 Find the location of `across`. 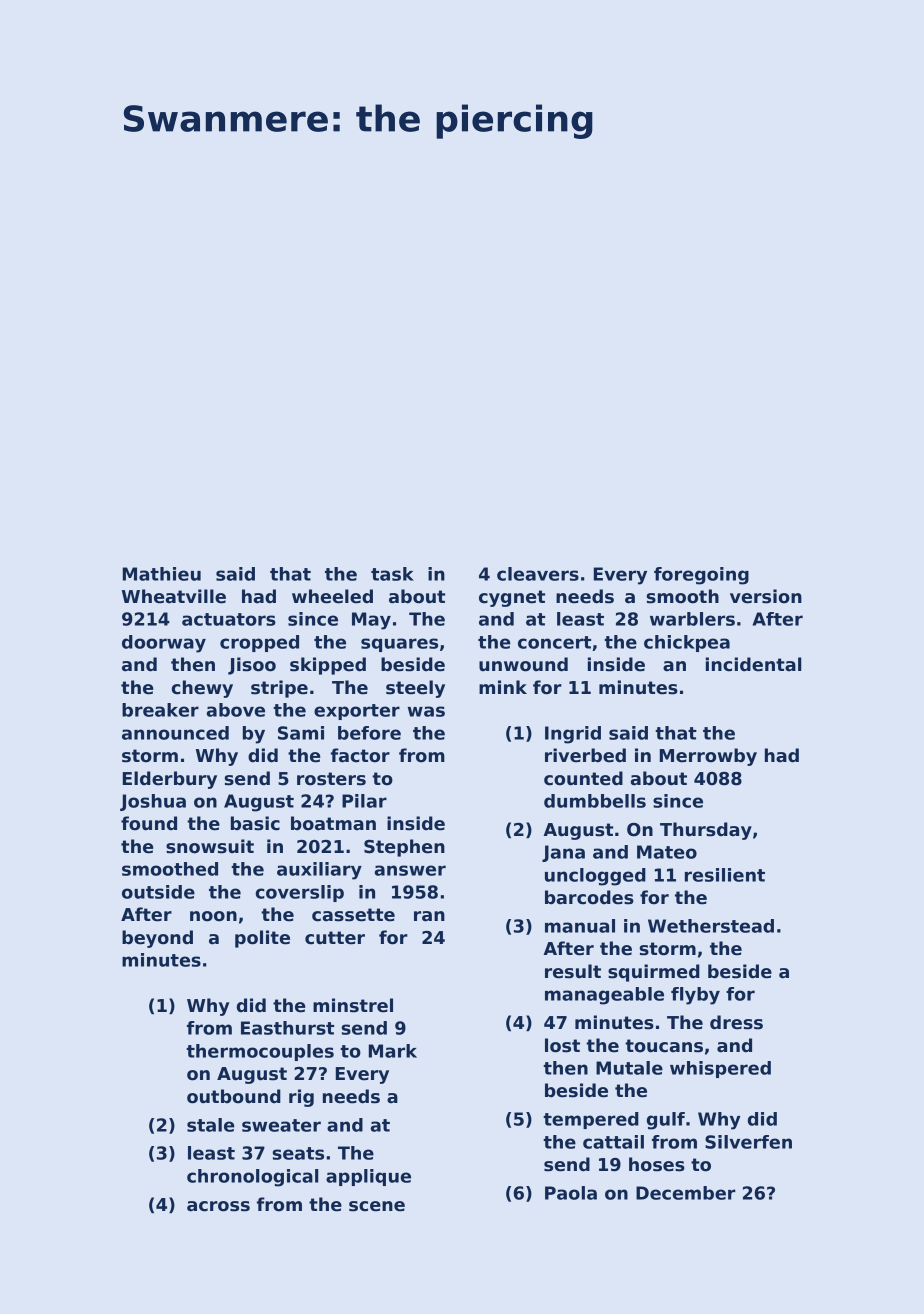

across is located at coordinates (218, 1206).
